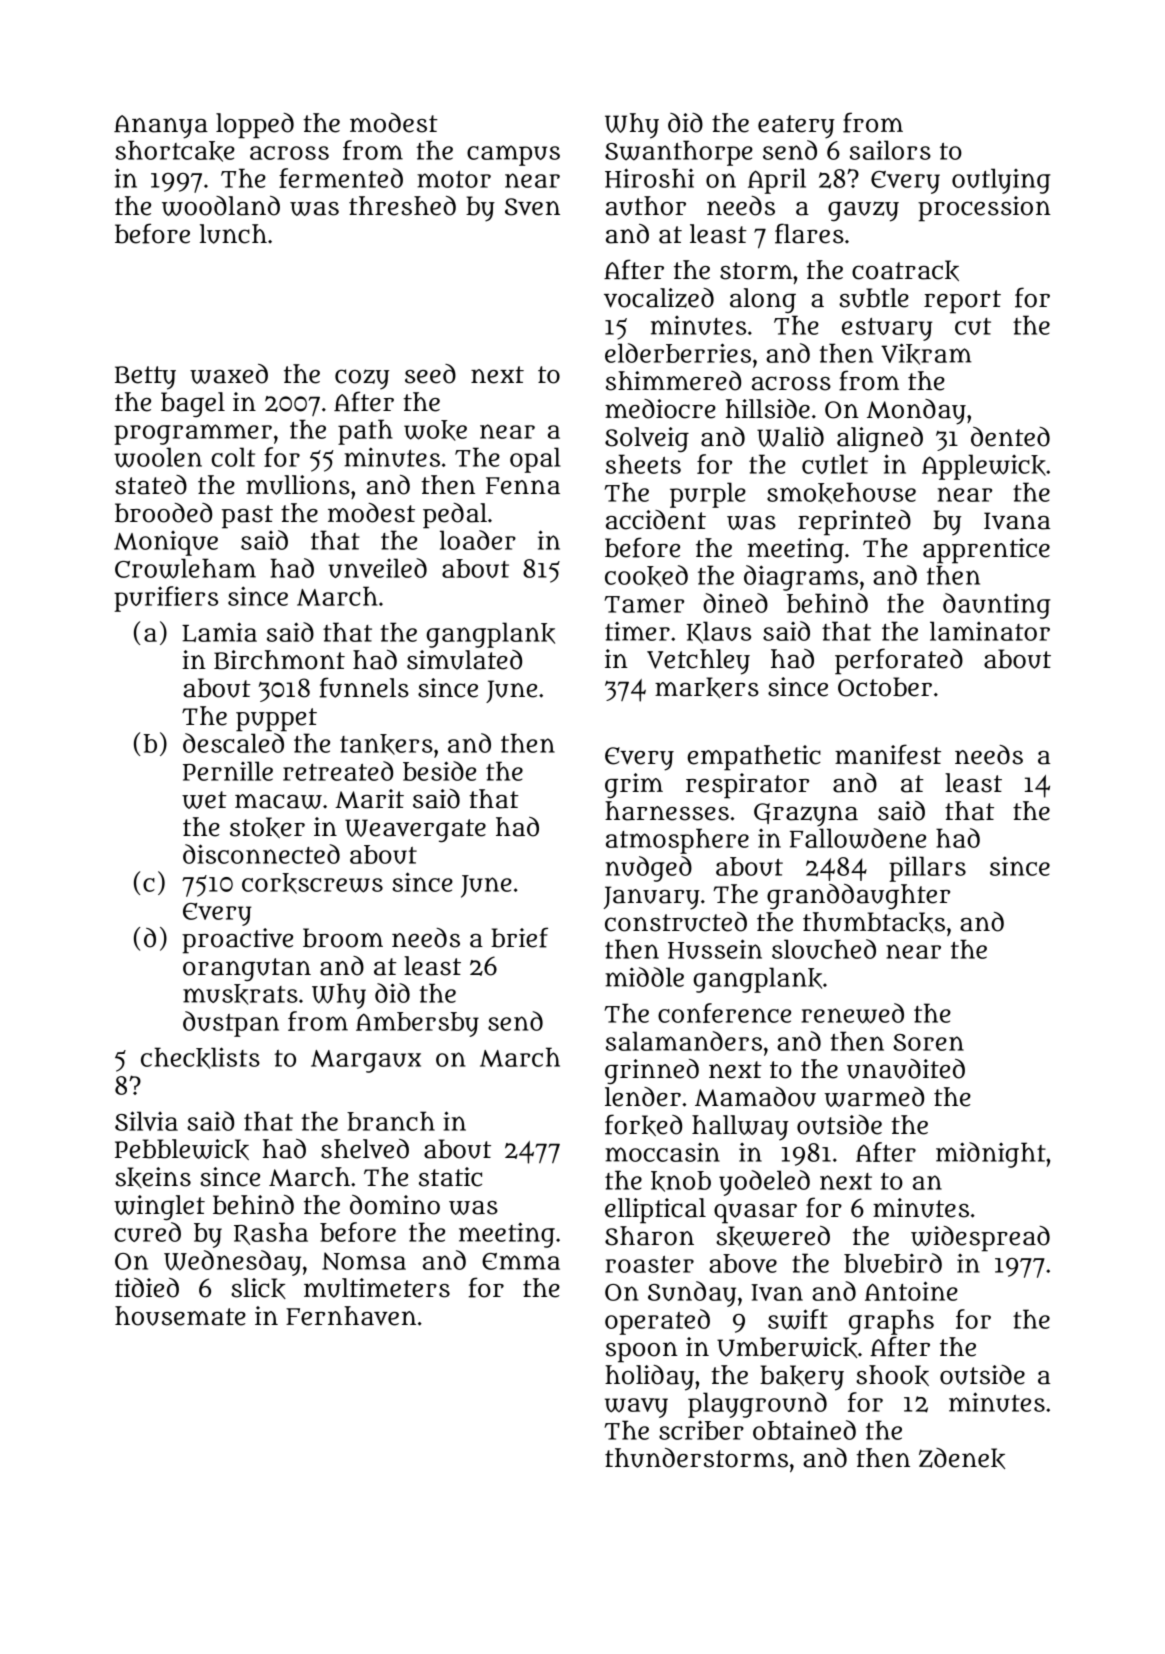 Image resolution: width=1165 pixels, height=1654 pixels. I want to click on Ananya, so click(161, 127).
